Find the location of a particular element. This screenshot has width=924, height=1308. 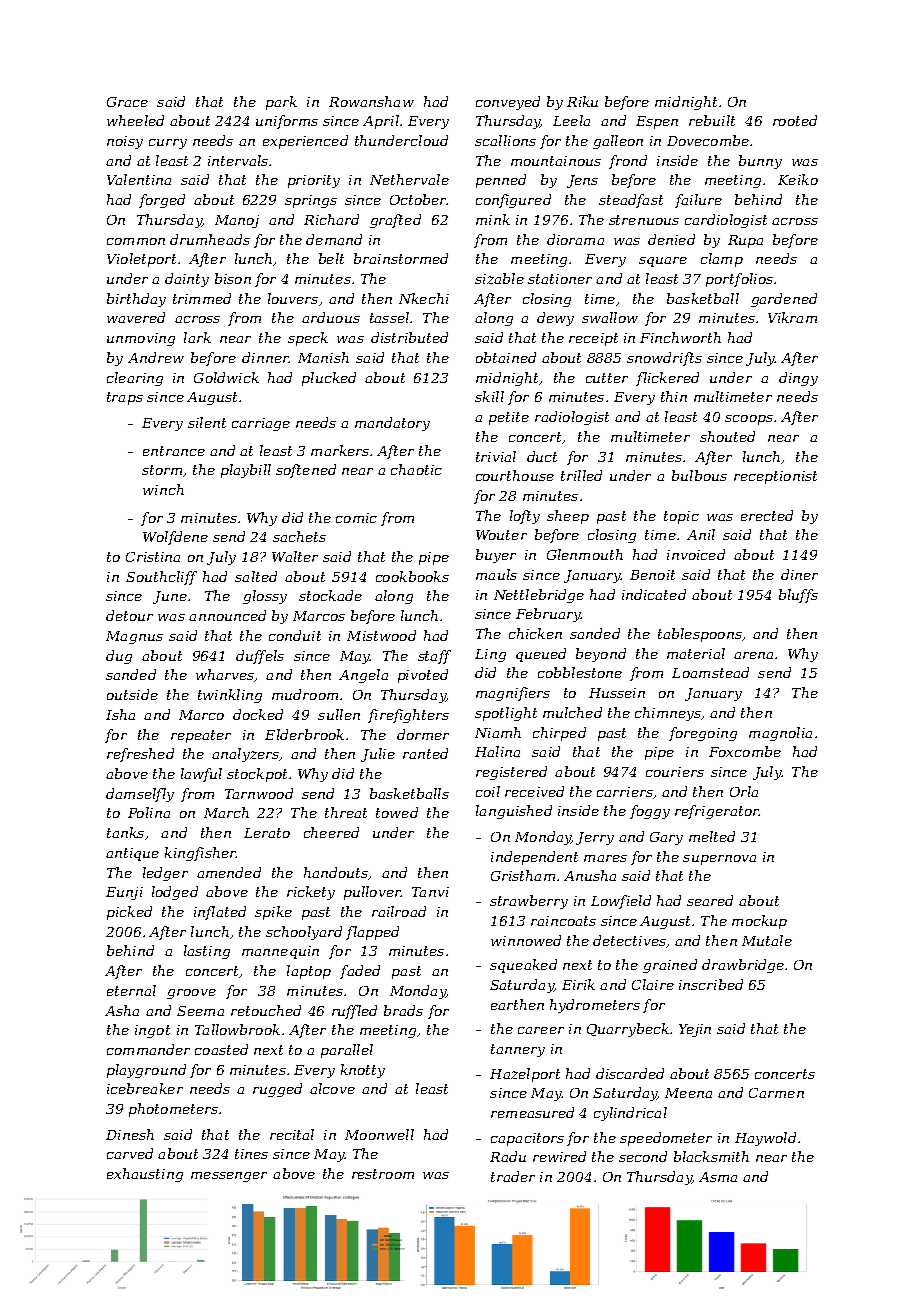

Anil is located at coordinates (701, 534).
